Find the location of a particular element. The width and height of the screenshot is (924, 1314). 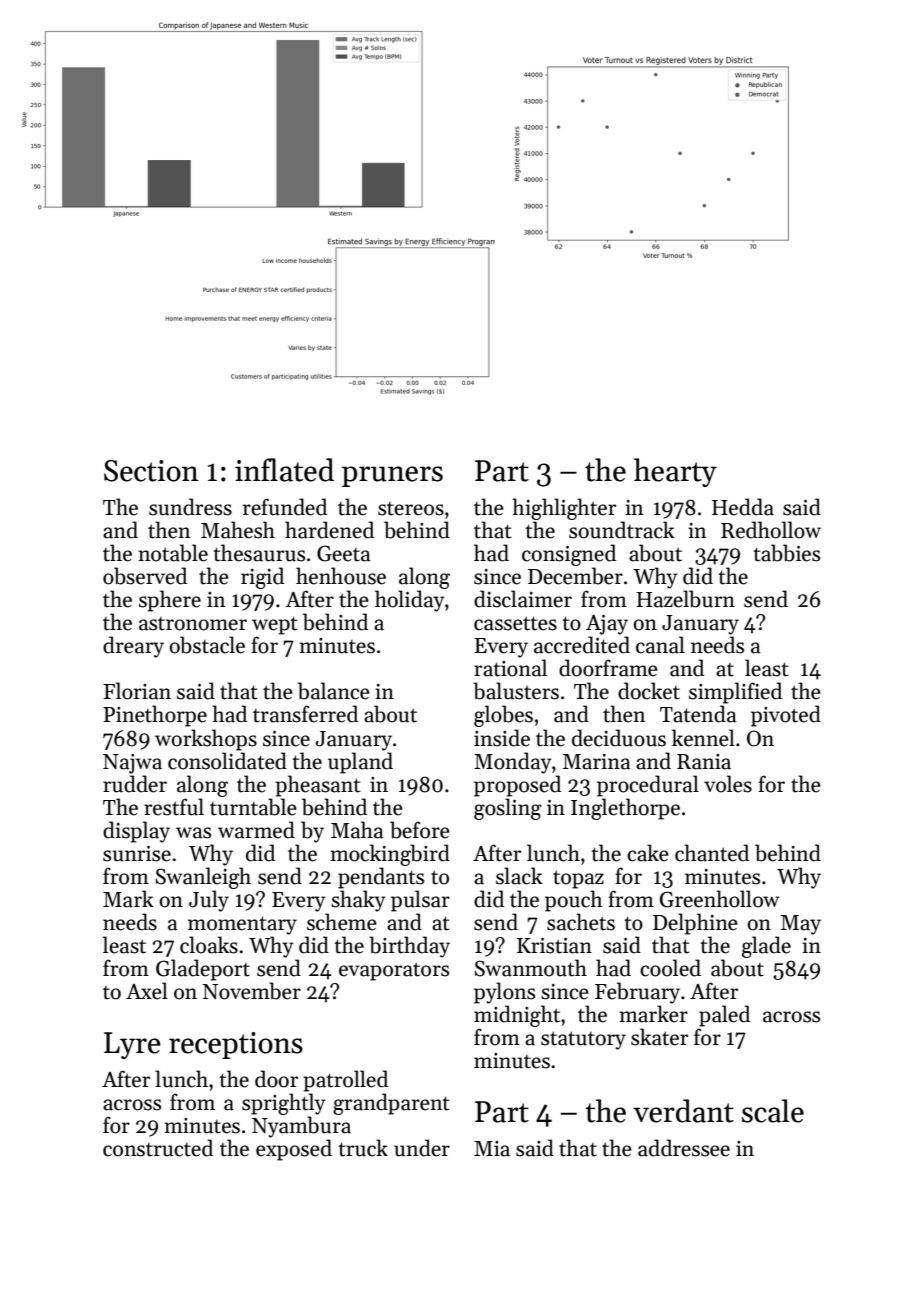

tabbies is located at coordinates (787, 553).
